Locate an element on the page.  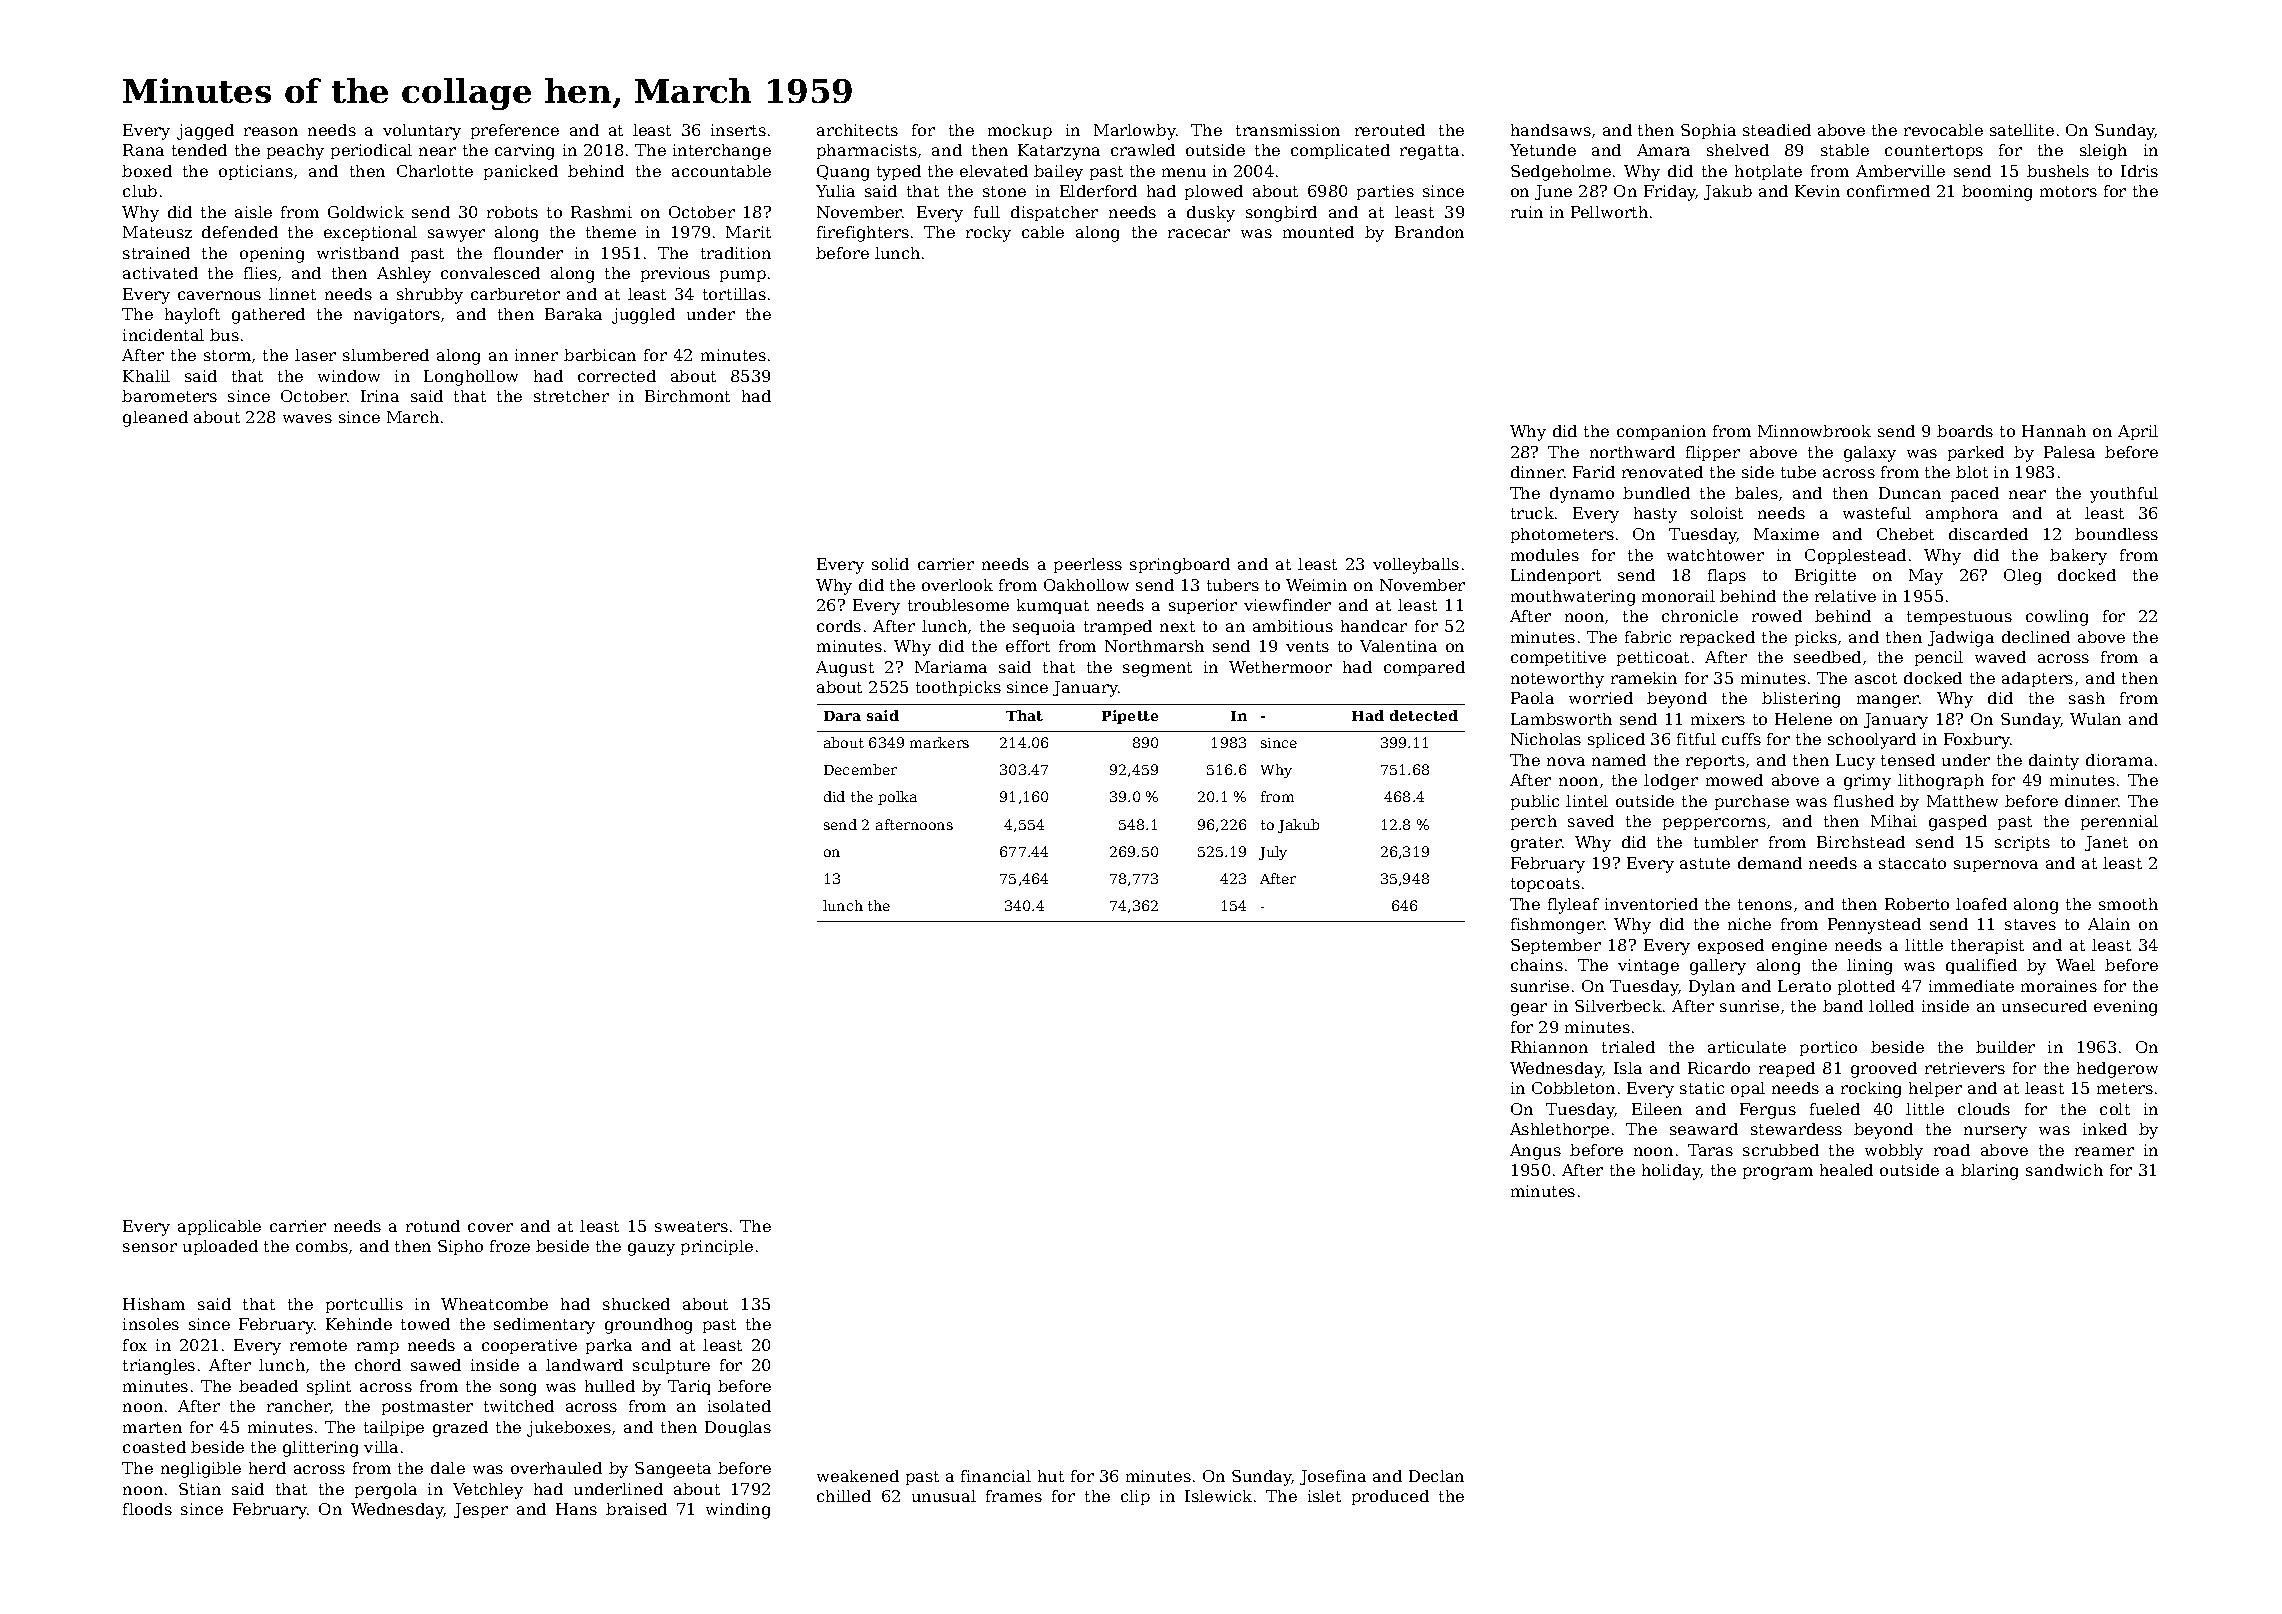
lolled is located at coordinates (1891, 1006).
